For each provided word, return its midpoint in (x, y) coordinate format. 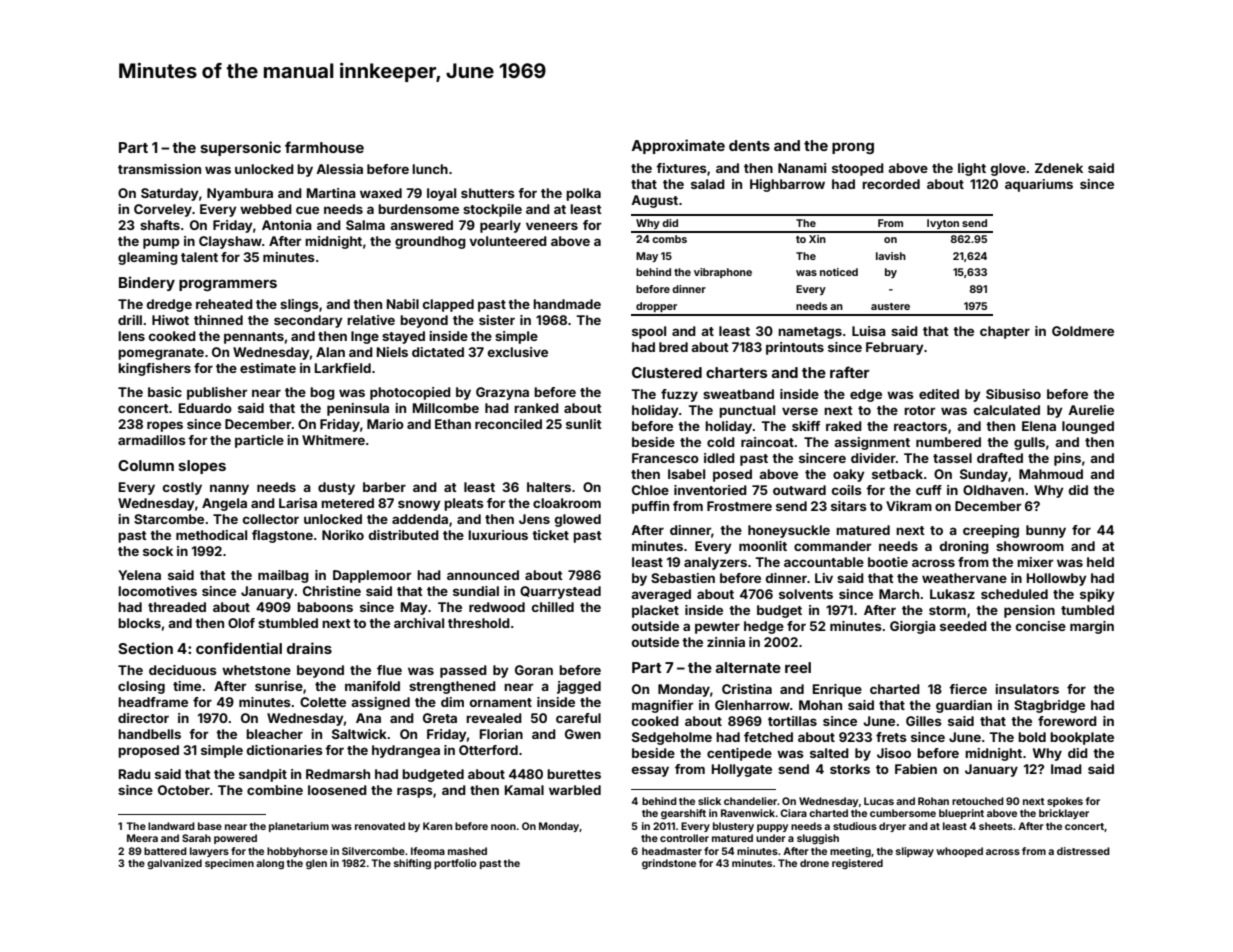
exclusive (518, 352)
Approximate (678, 146)
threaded (177, 607)
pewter (717, 628)
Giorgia (913, 627)
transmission (159, 169)
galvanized (174, 864)
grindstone (669, 864)
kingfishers (154, 369)
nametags (810, 333)
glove (1008, 169)
